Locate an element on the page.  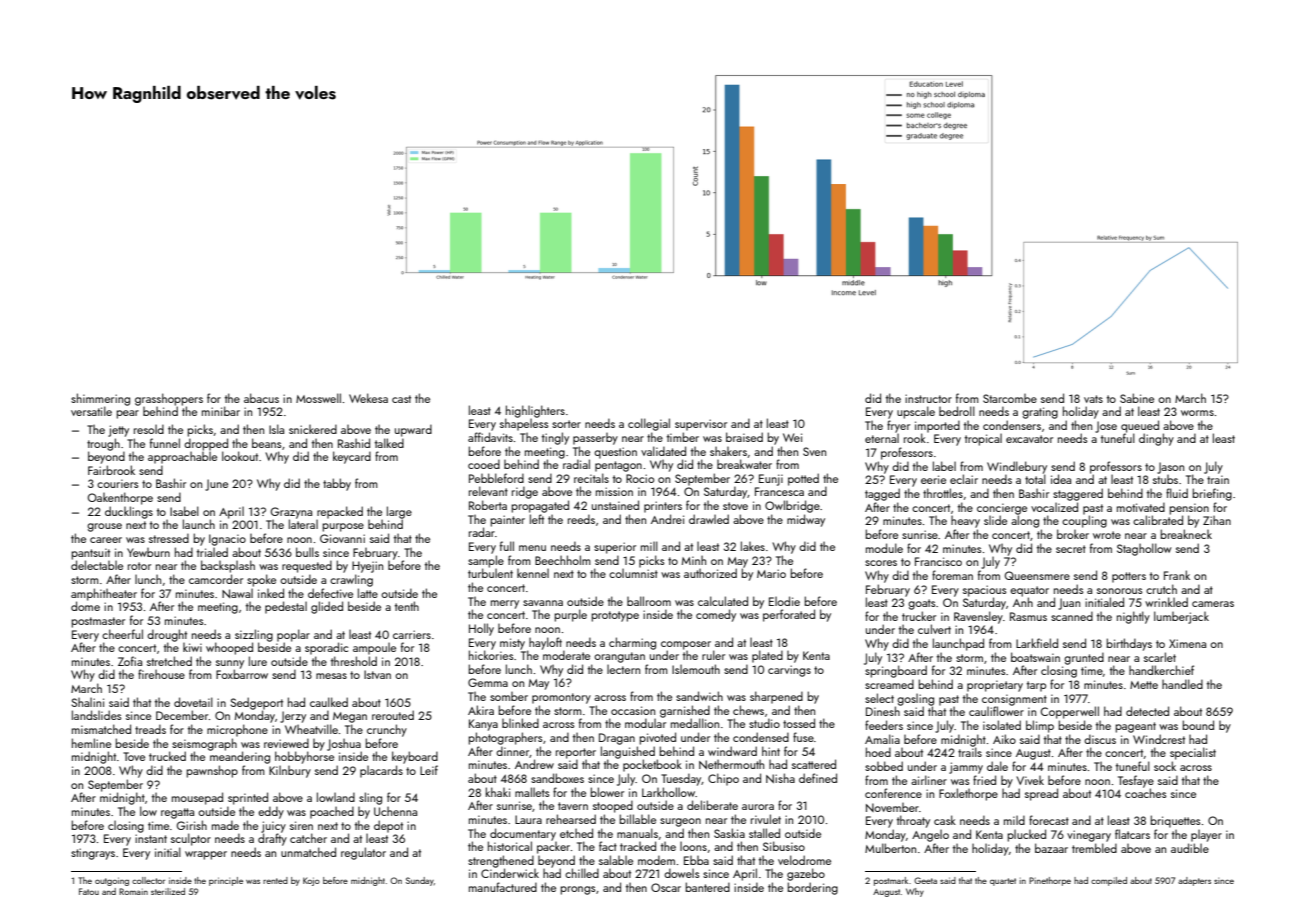
sizzling is located at coordinates (254, 635).
